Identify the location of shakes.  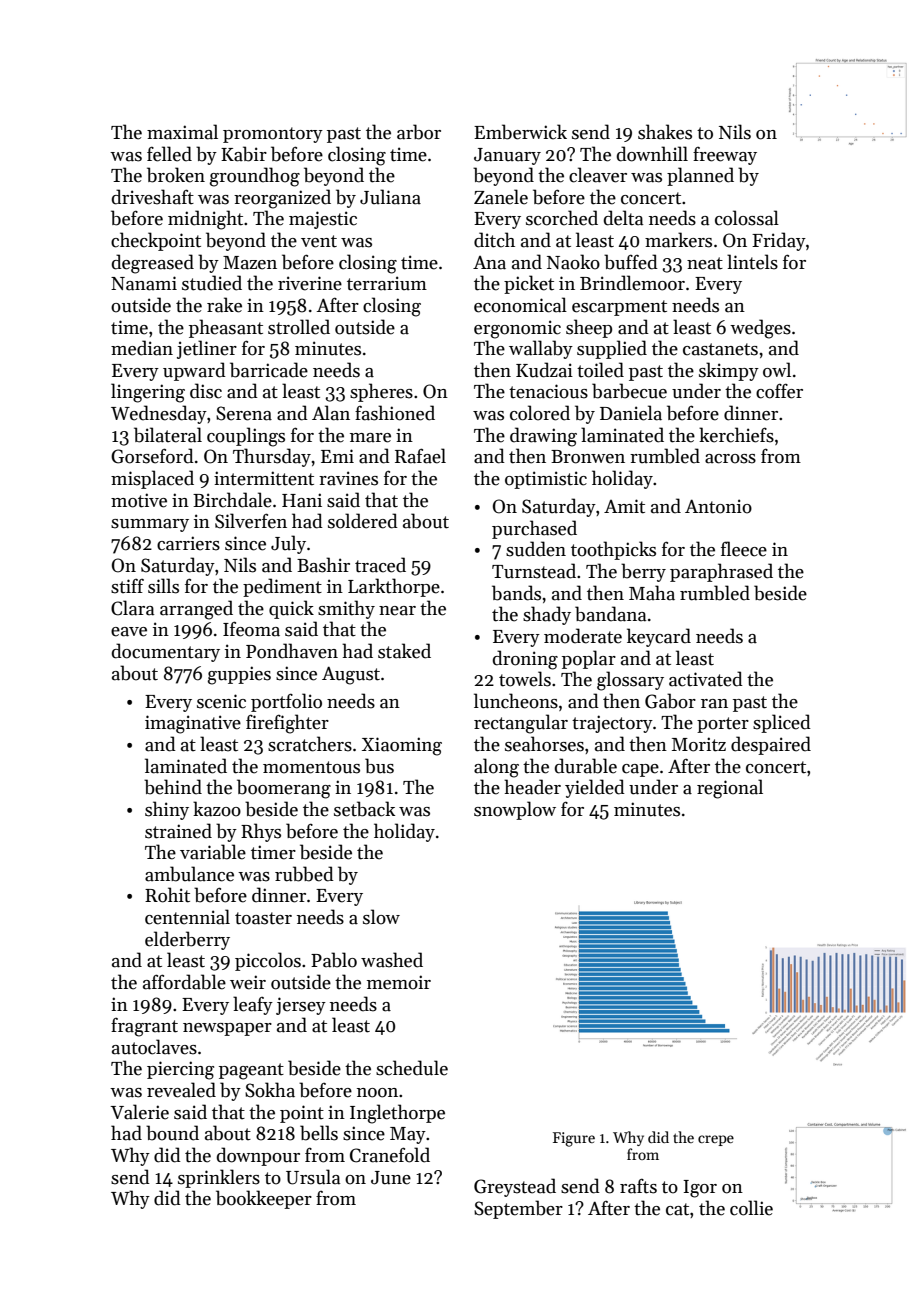
(665, 132).
